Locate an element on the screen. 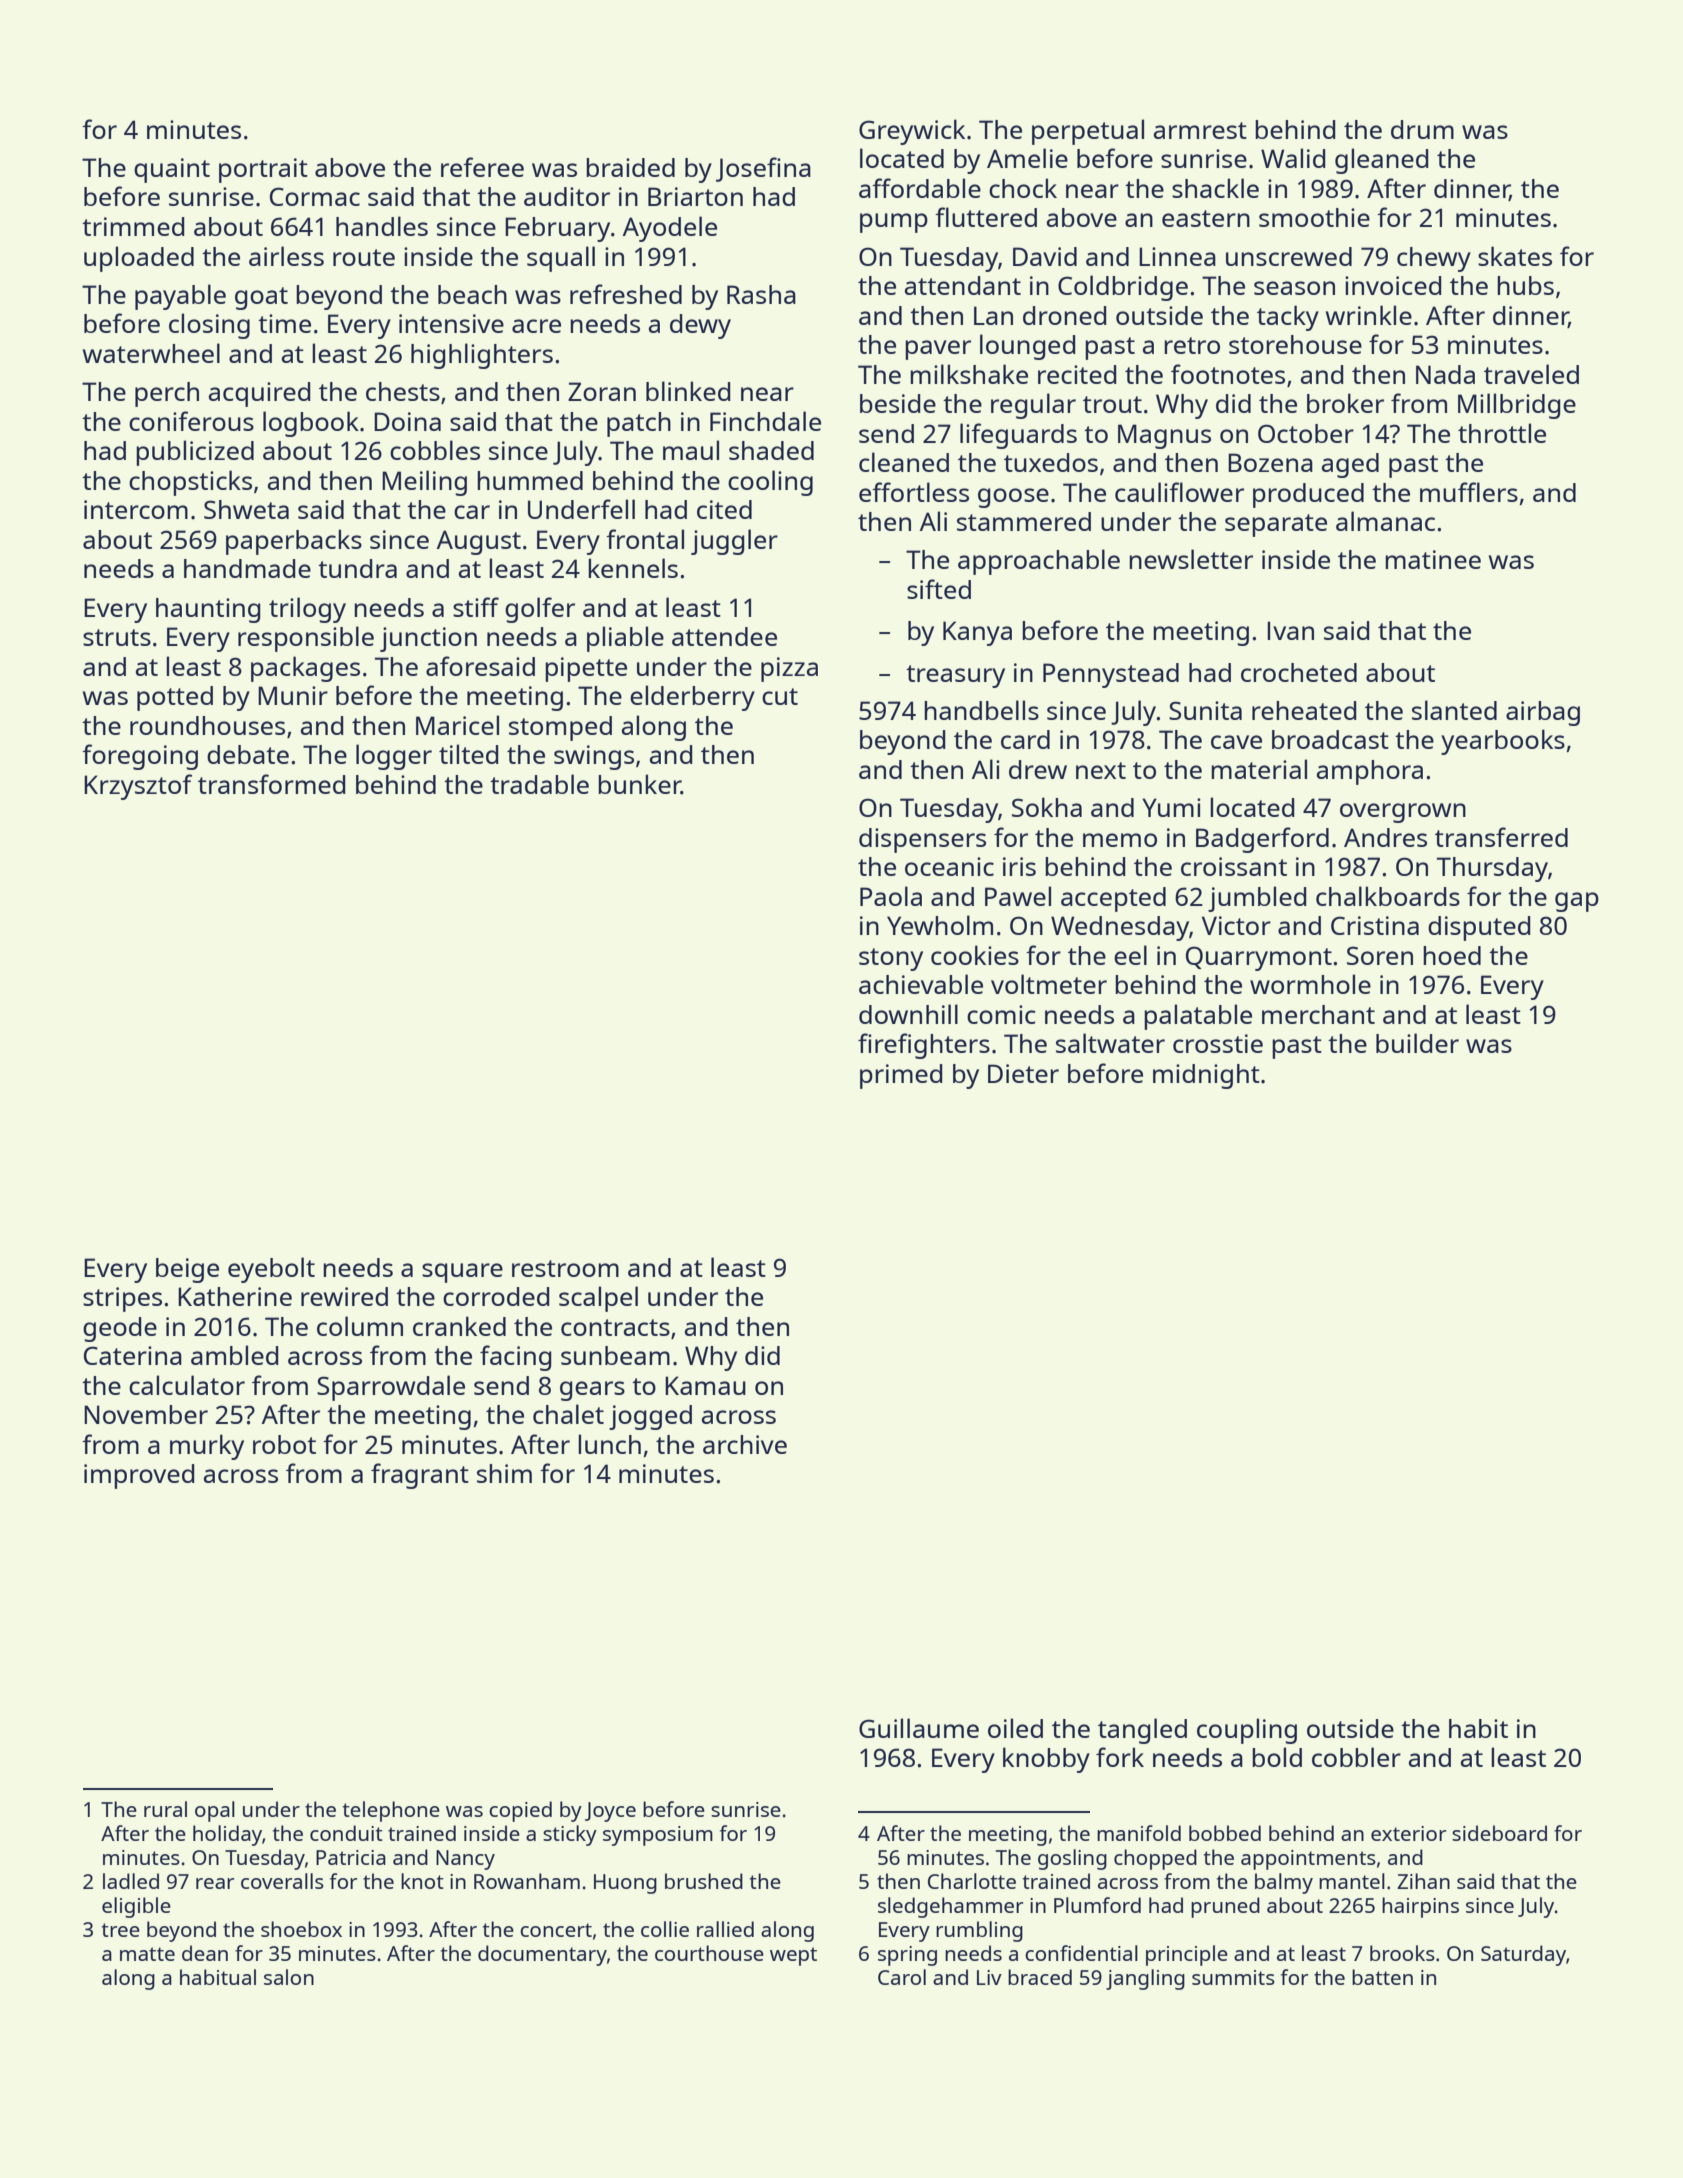  coupling is located at coordinates (1247, 1731).
